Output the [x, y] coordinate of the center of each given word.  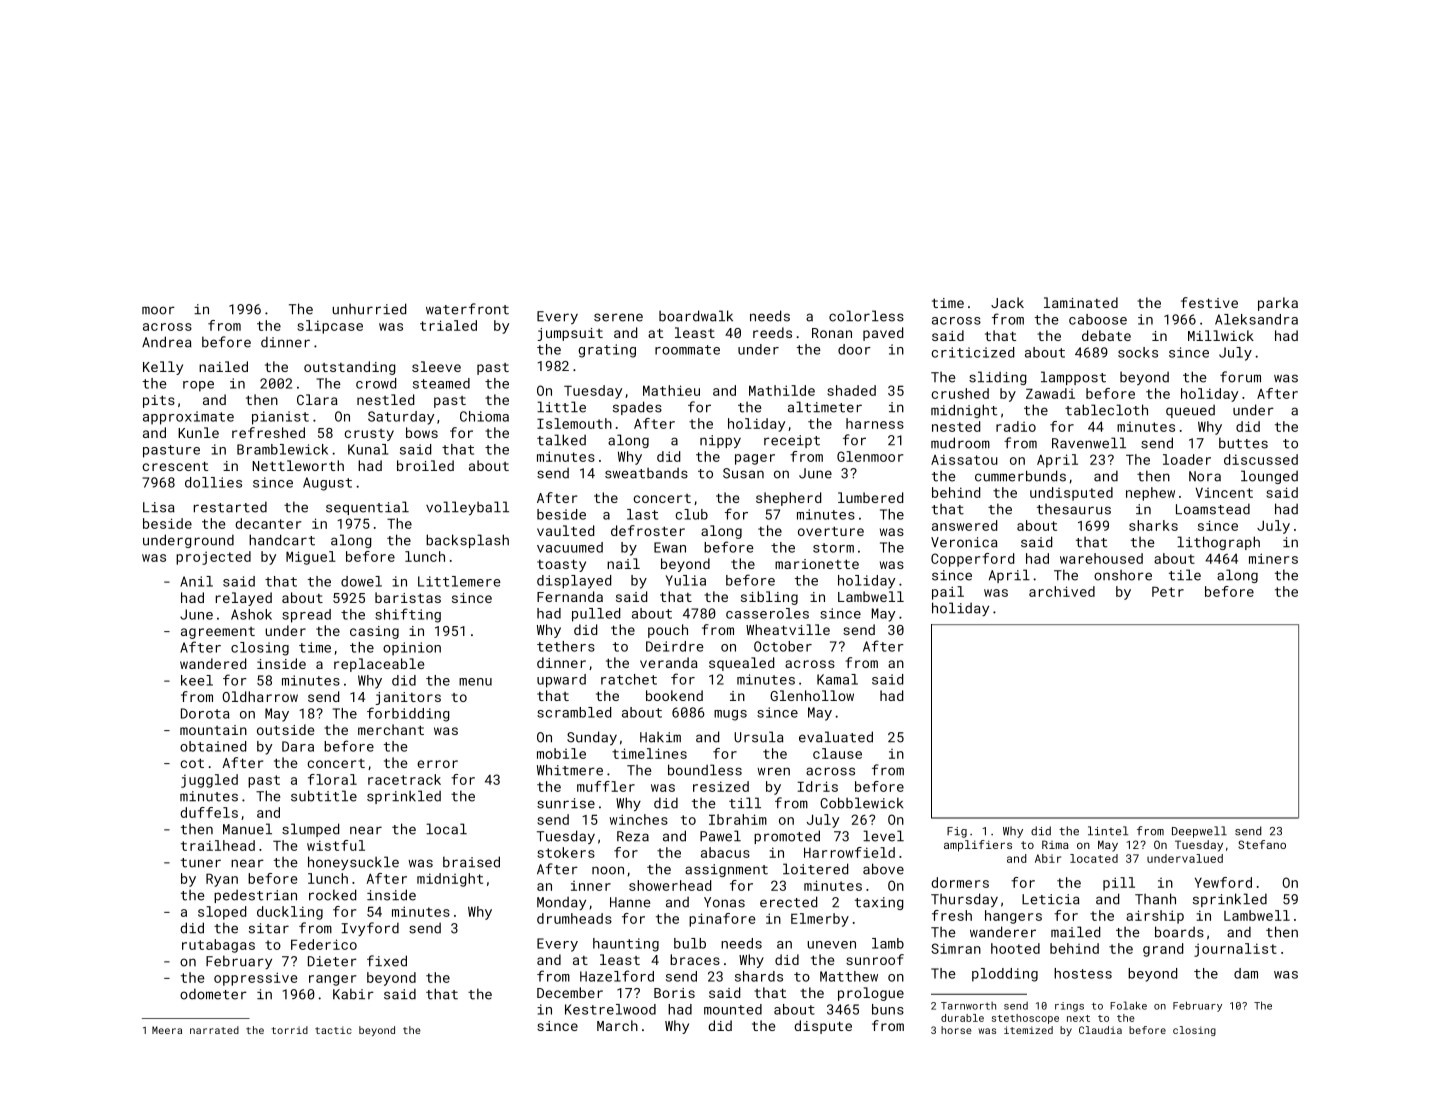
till [745, 803]
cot [192, 763]
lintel [1108, 831]
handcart [282, 540]
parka [1278, 304]
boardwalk [696, 316]
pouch [668, 631]
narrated [214, 1030]
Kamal [837, 679]
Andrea [167, 342]
